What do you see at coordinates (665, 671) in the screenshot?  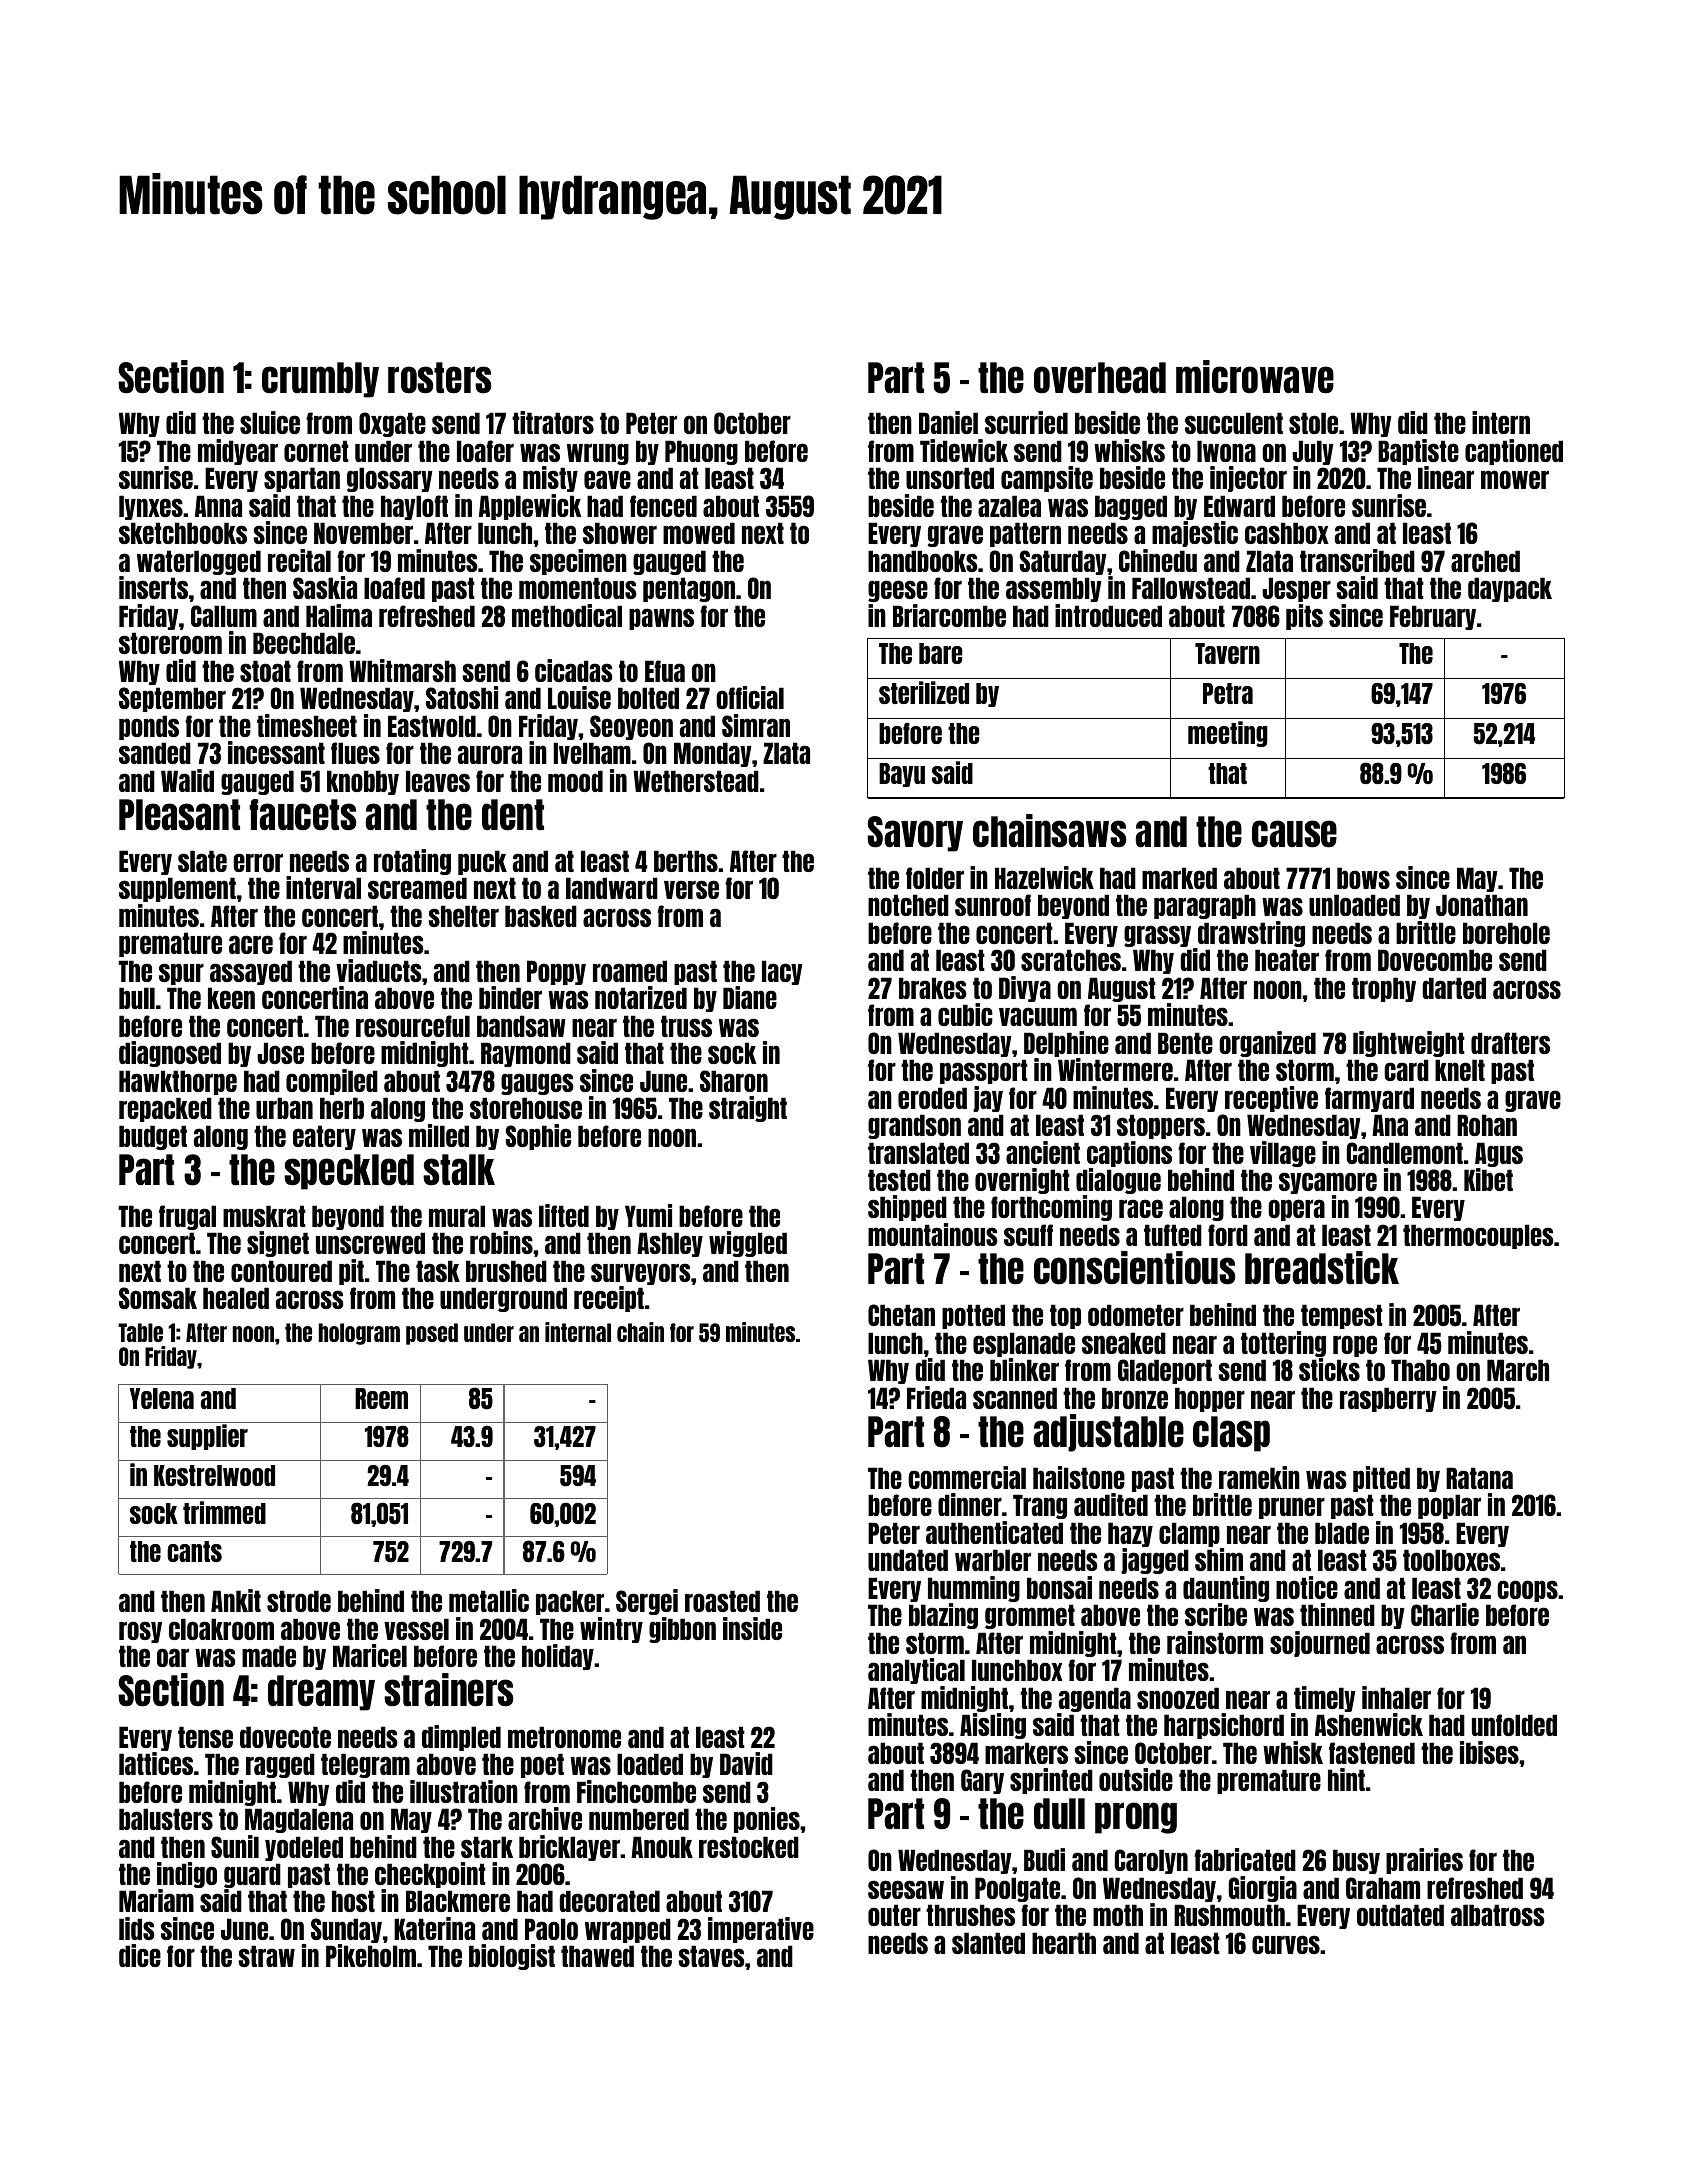 I see `Efua` at bounding box center [665, 671].
